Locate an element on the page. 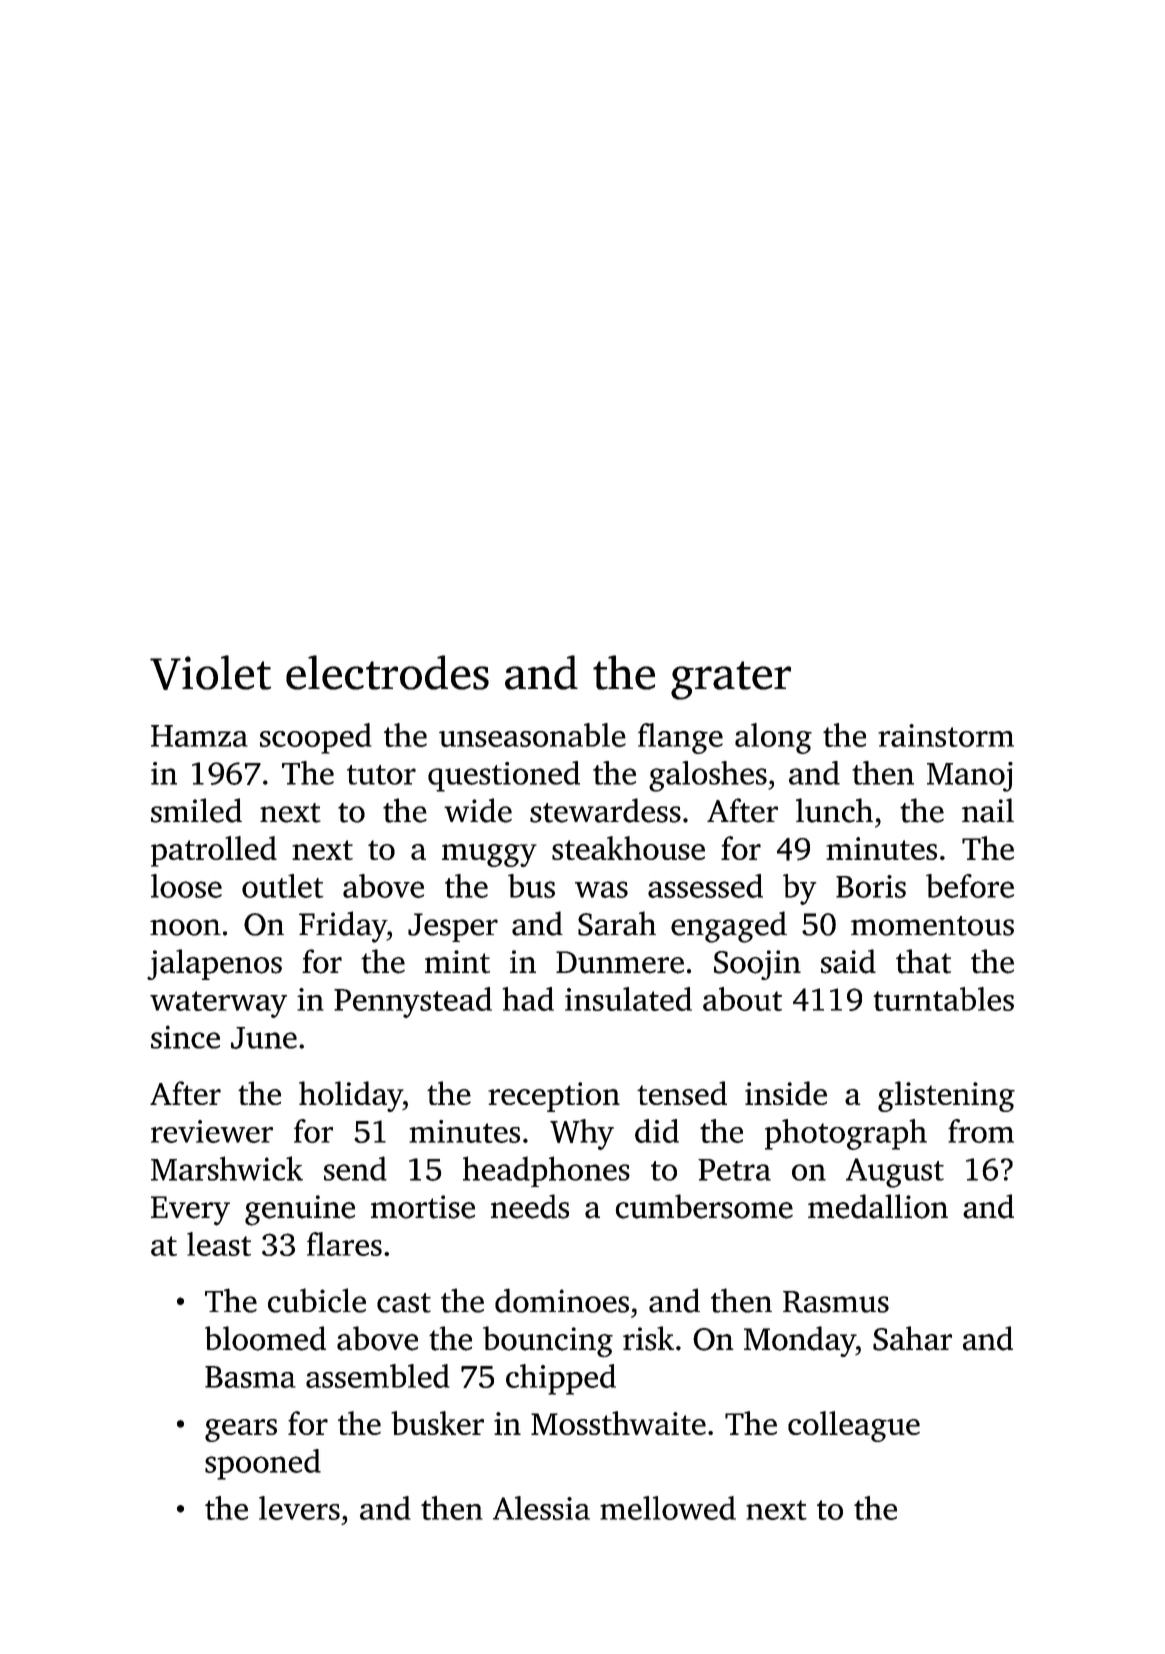  Violet is located at coordinates (210, 672).
